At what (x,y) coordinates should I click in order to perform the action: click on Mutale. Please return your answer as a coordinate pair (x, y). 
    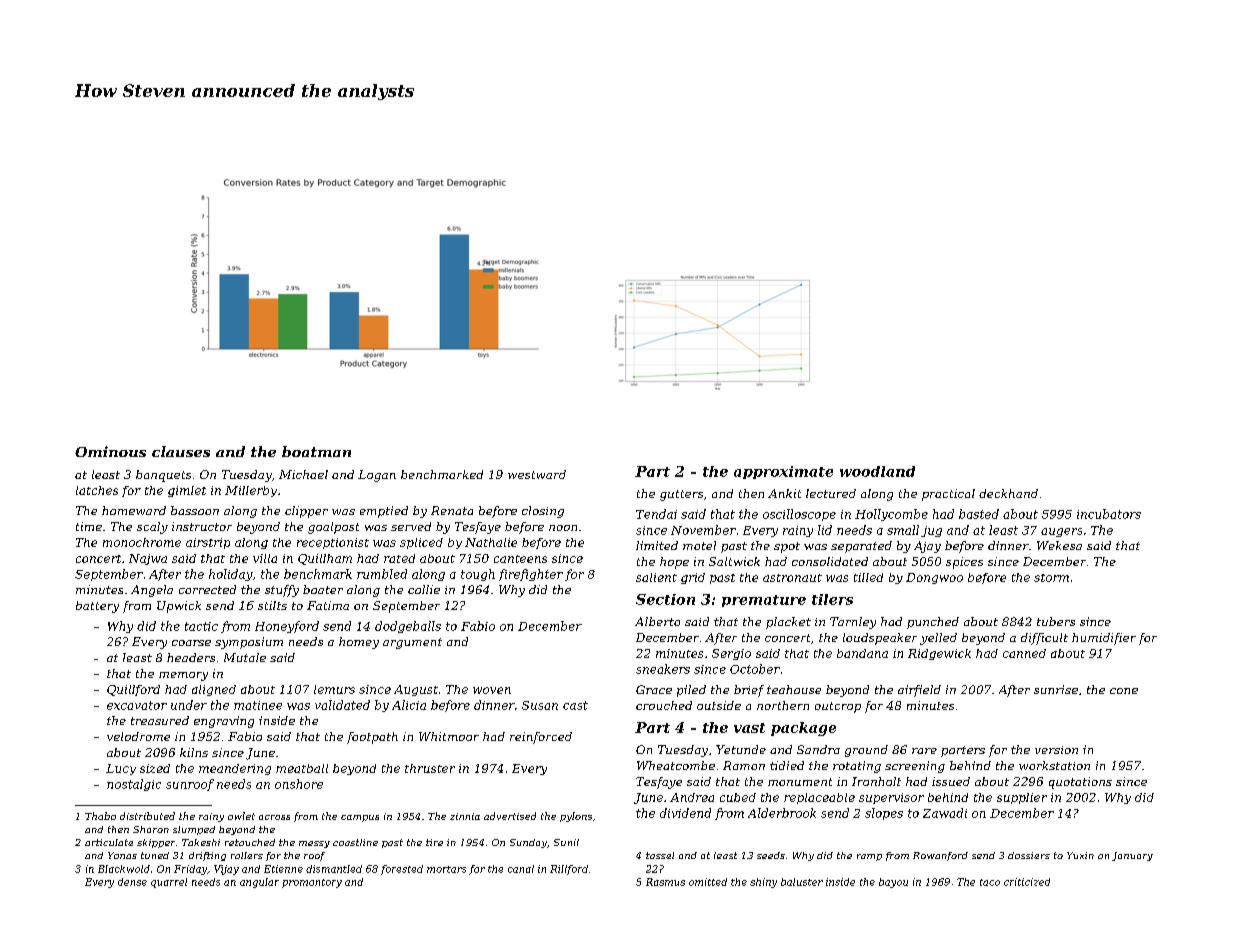
    Looking at the image, I should click on (245, 657).
